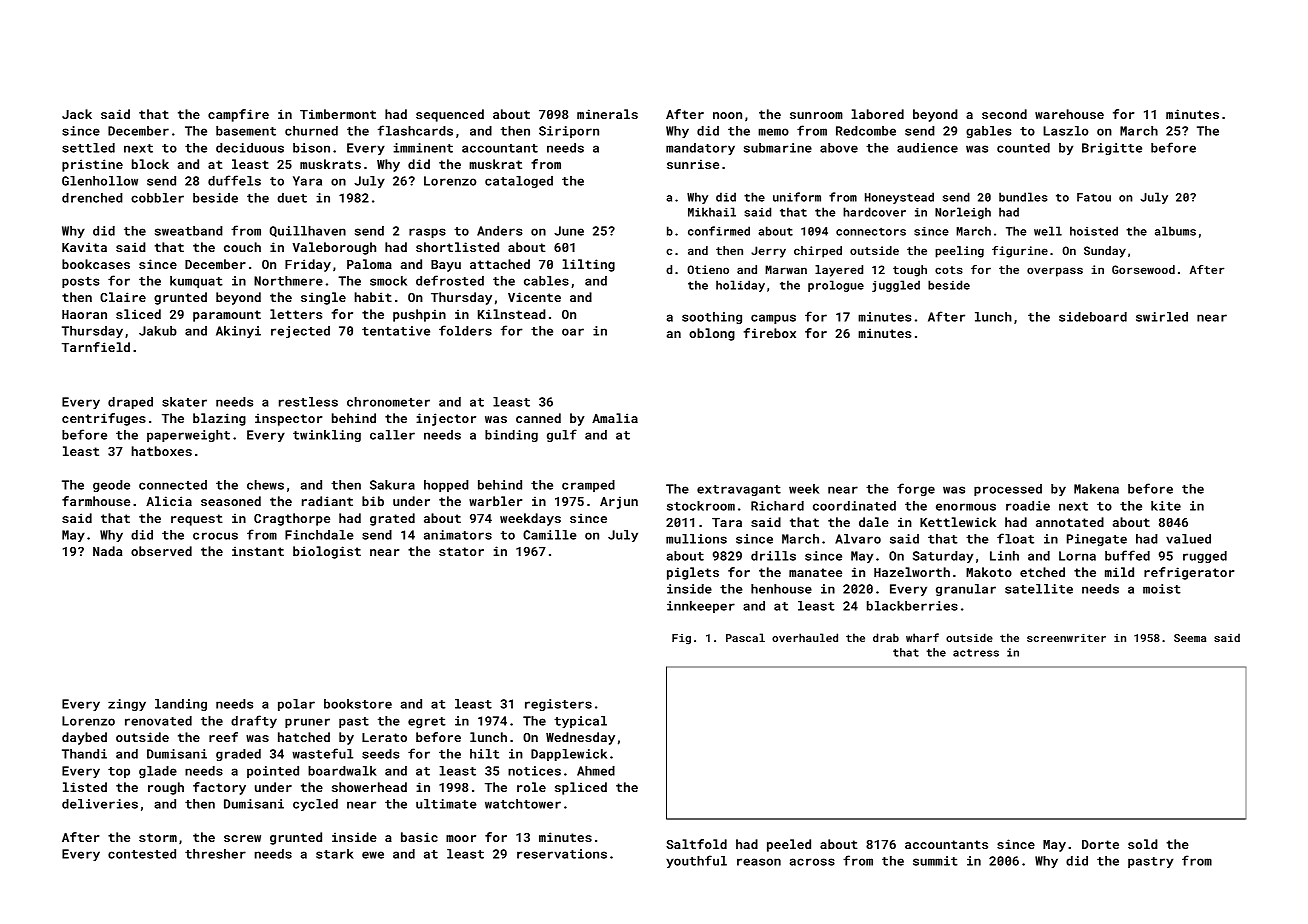  I want to click on Jack, so click(77, 114).
